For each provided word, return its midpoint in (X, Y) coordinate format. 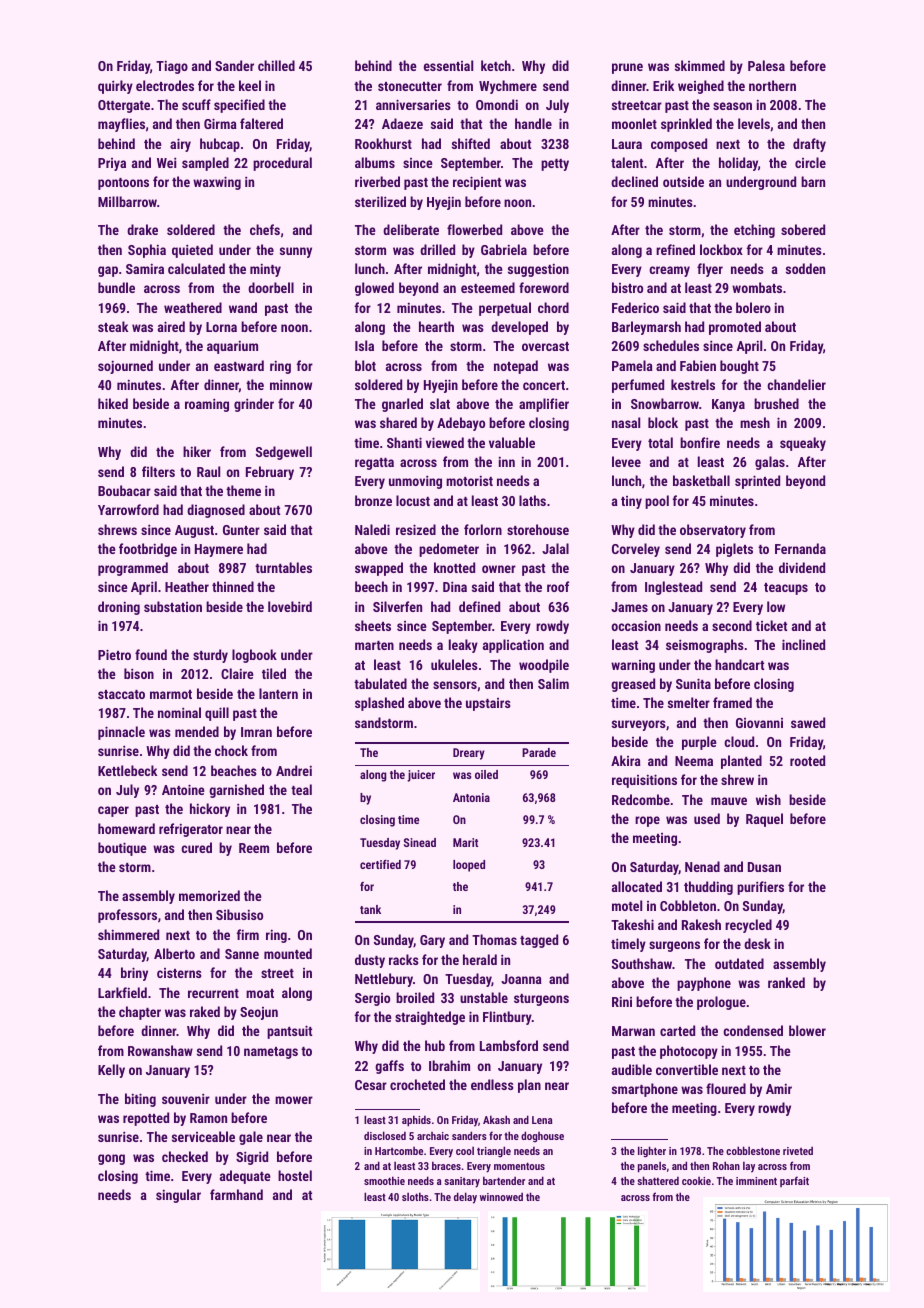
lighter (652, 1152)
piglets (734, 550)
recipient (477, 183)
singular (178, 1196)
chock (231, 750)
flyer (710, 270)
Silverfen (397, 606)
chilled (276, 65)
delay (465, 1198)
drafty (809, 145)
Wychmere (508, 87)
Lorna (221, 327)
